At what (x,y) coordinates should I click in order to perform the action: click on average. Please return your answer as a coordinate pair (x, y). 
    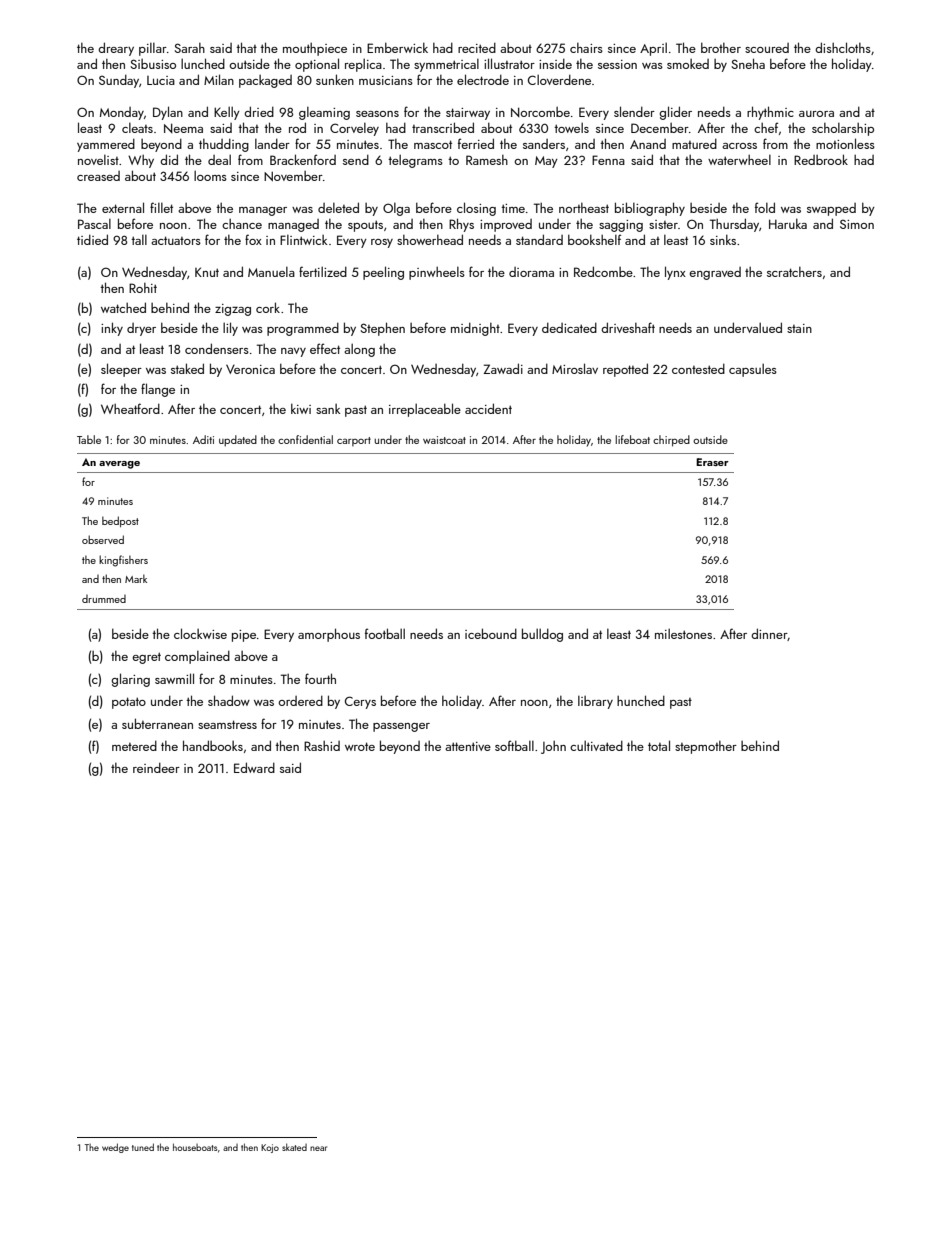
    Looking at the image, I should click on (119, 465).
